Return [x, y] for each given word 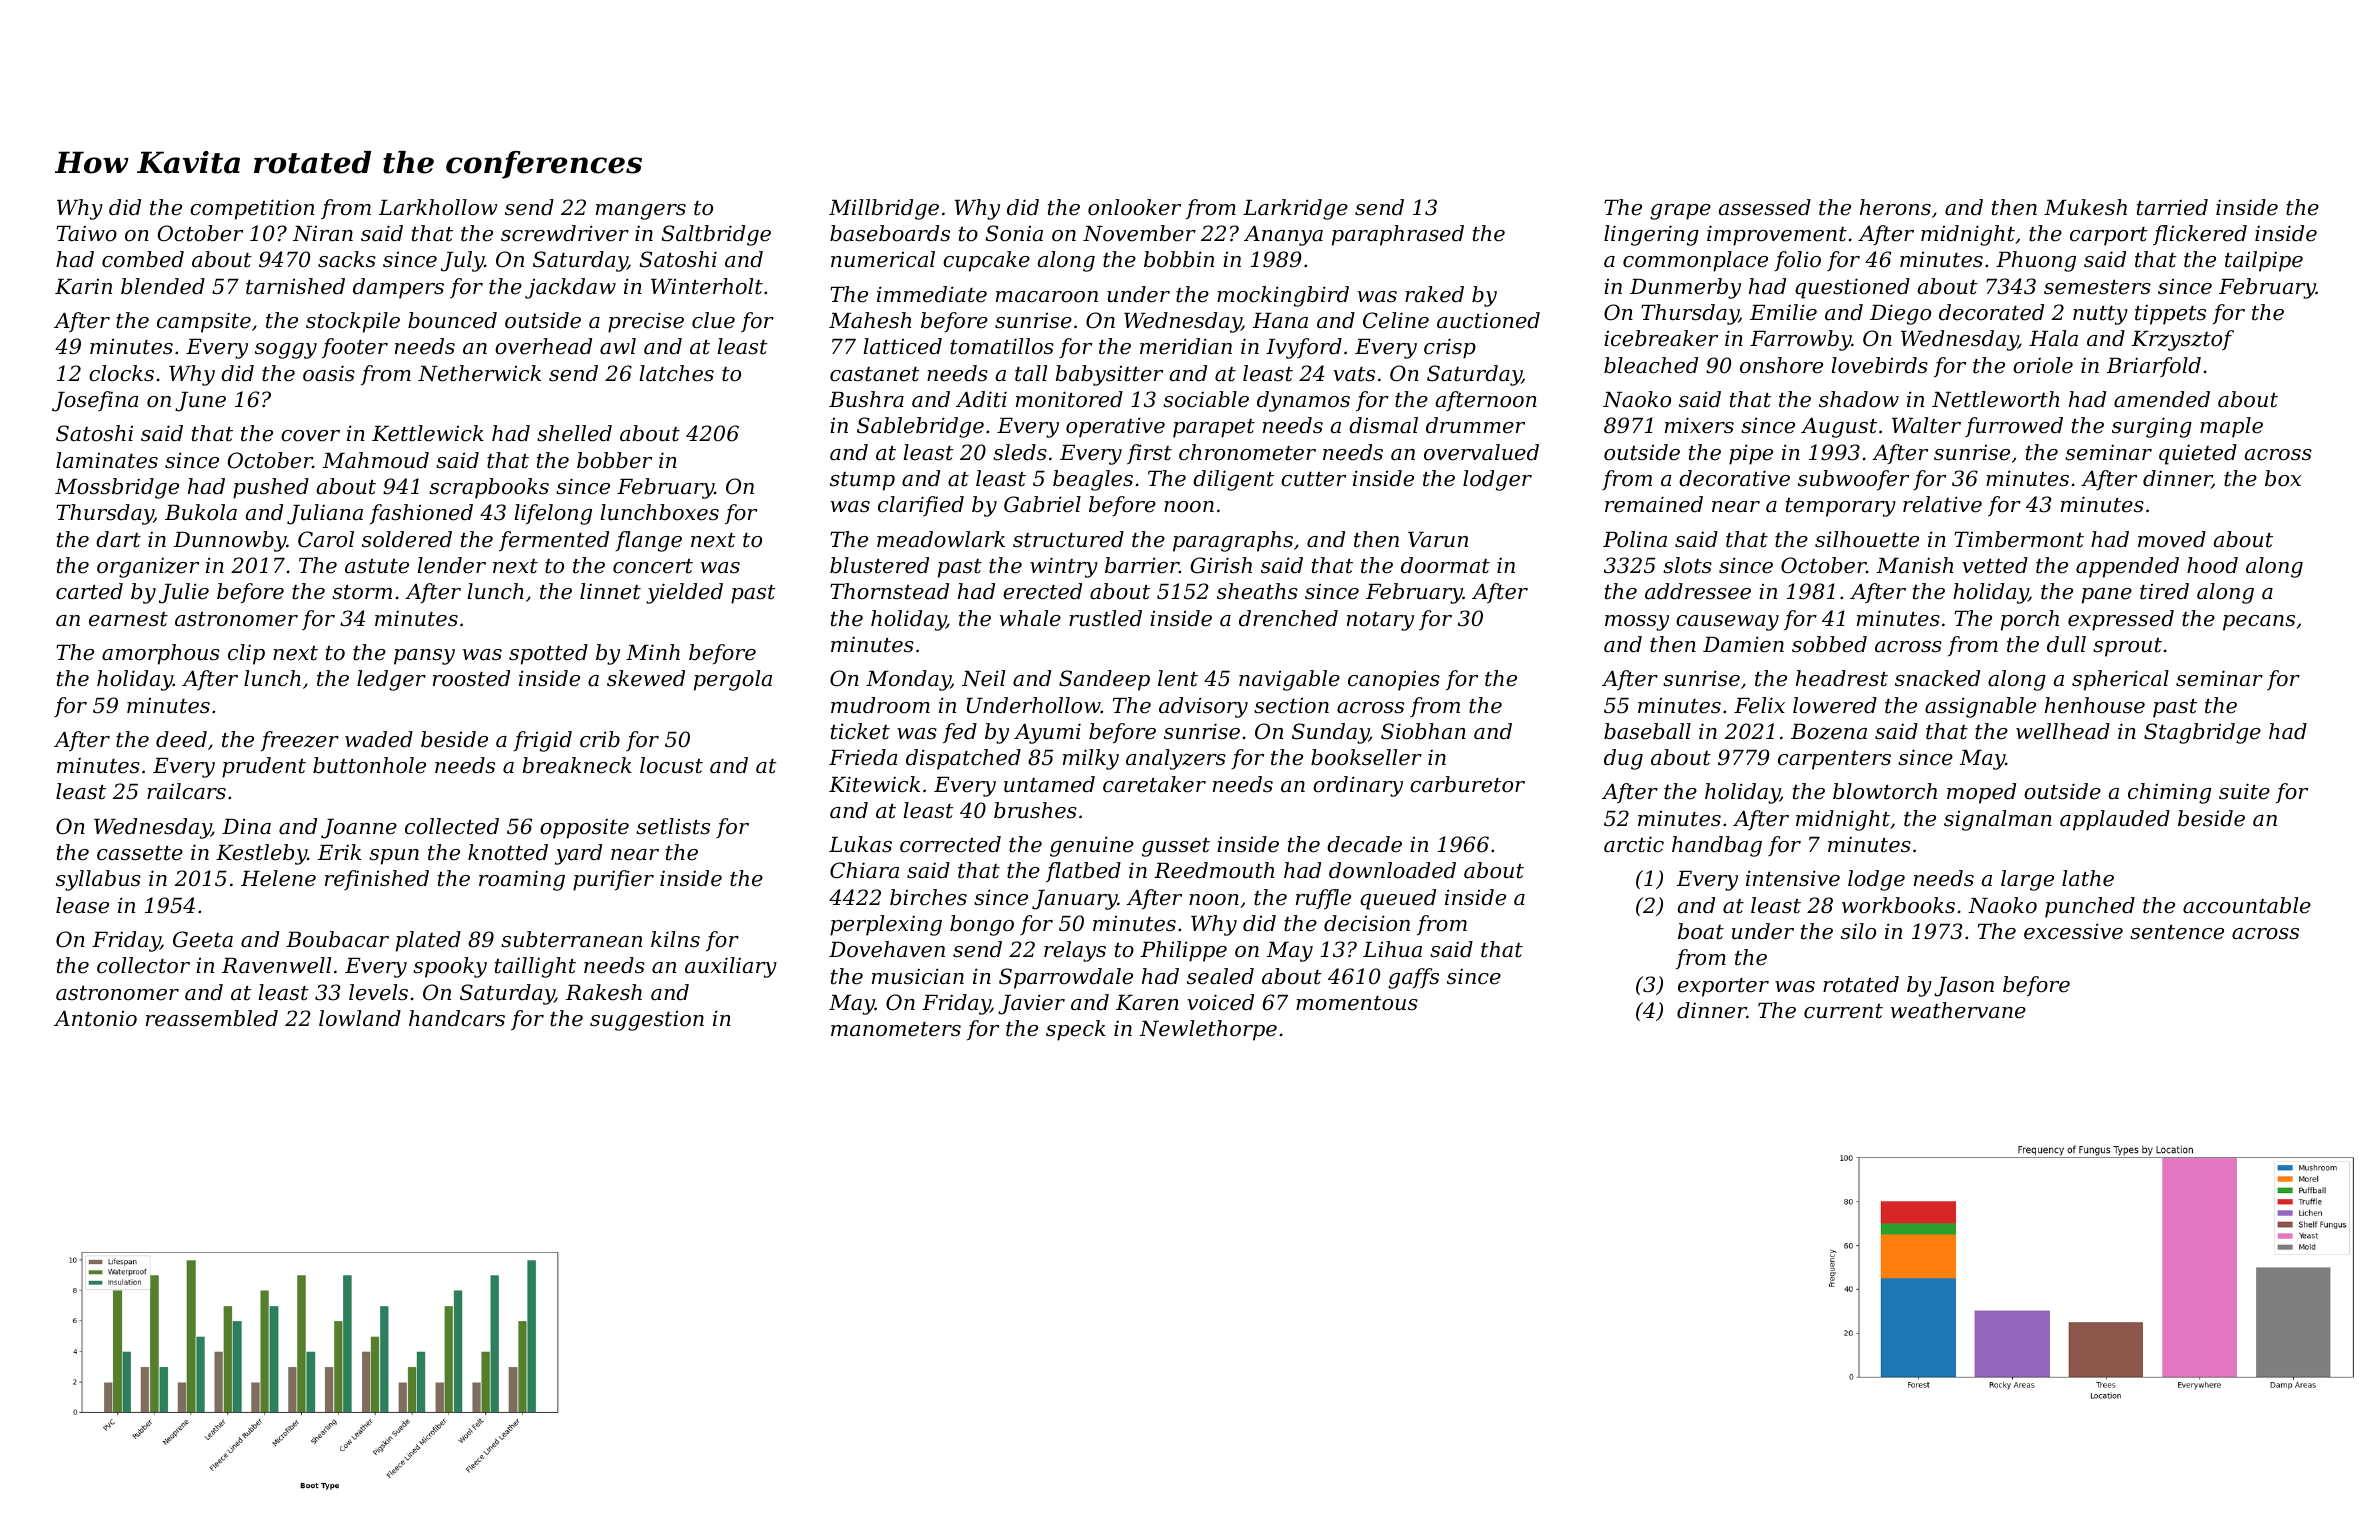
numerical [883, 259]
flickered [2200, 235]
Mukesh [2085, 207]
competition [252, 209]
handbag [1717, 846]
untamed [1049, 784]
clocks [121, 373]
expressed [2121, 620]
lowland [360, 1018]
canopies [1394, 680]
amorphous [161, 654]
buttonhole [369, 765]
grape [1680, 212]
